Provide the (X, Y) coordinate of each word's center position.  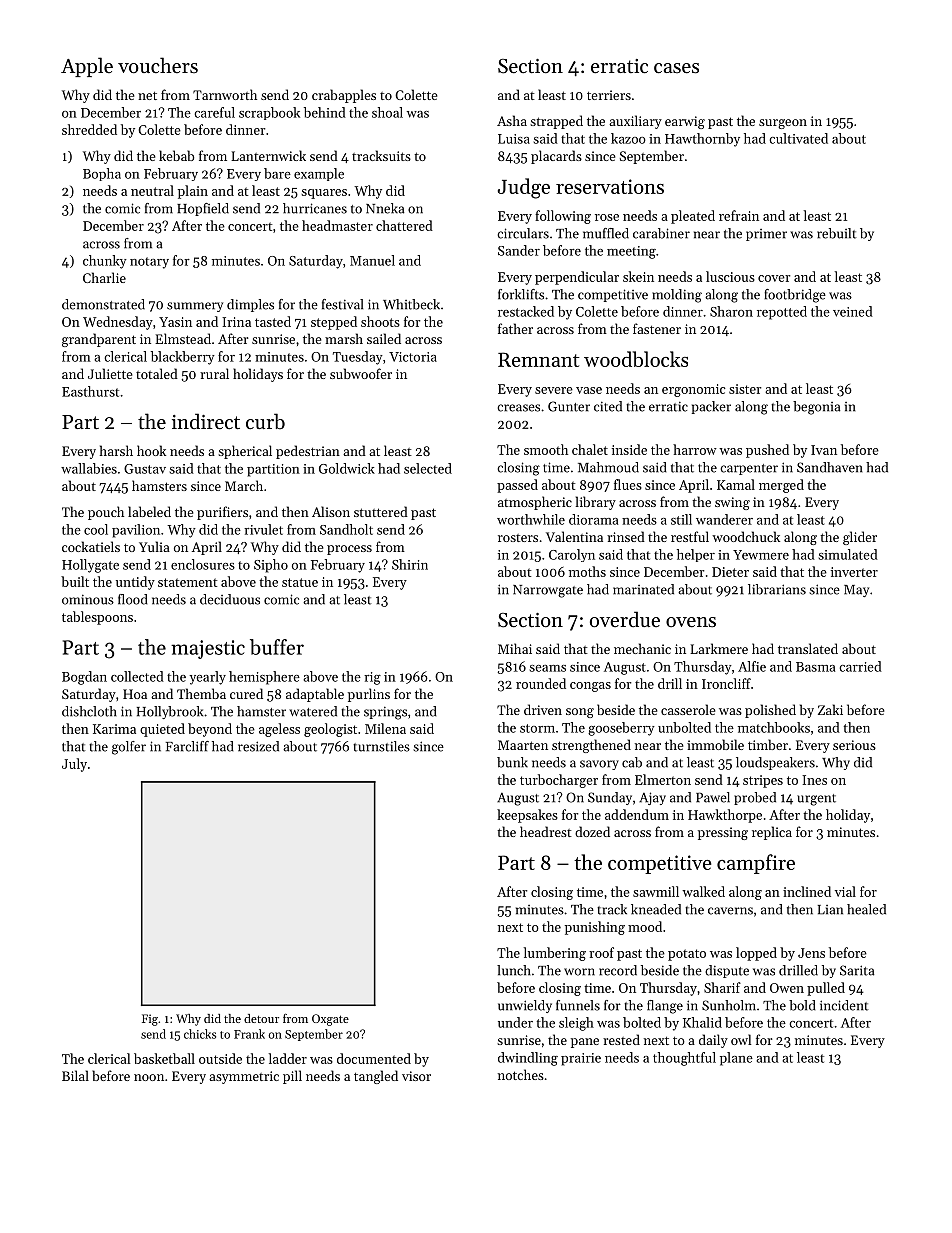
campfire (756, 864)
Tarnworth (225, 94)
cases (676, 68)
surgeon (783, 124)
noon (149, 1077)
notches (521, 1074)
